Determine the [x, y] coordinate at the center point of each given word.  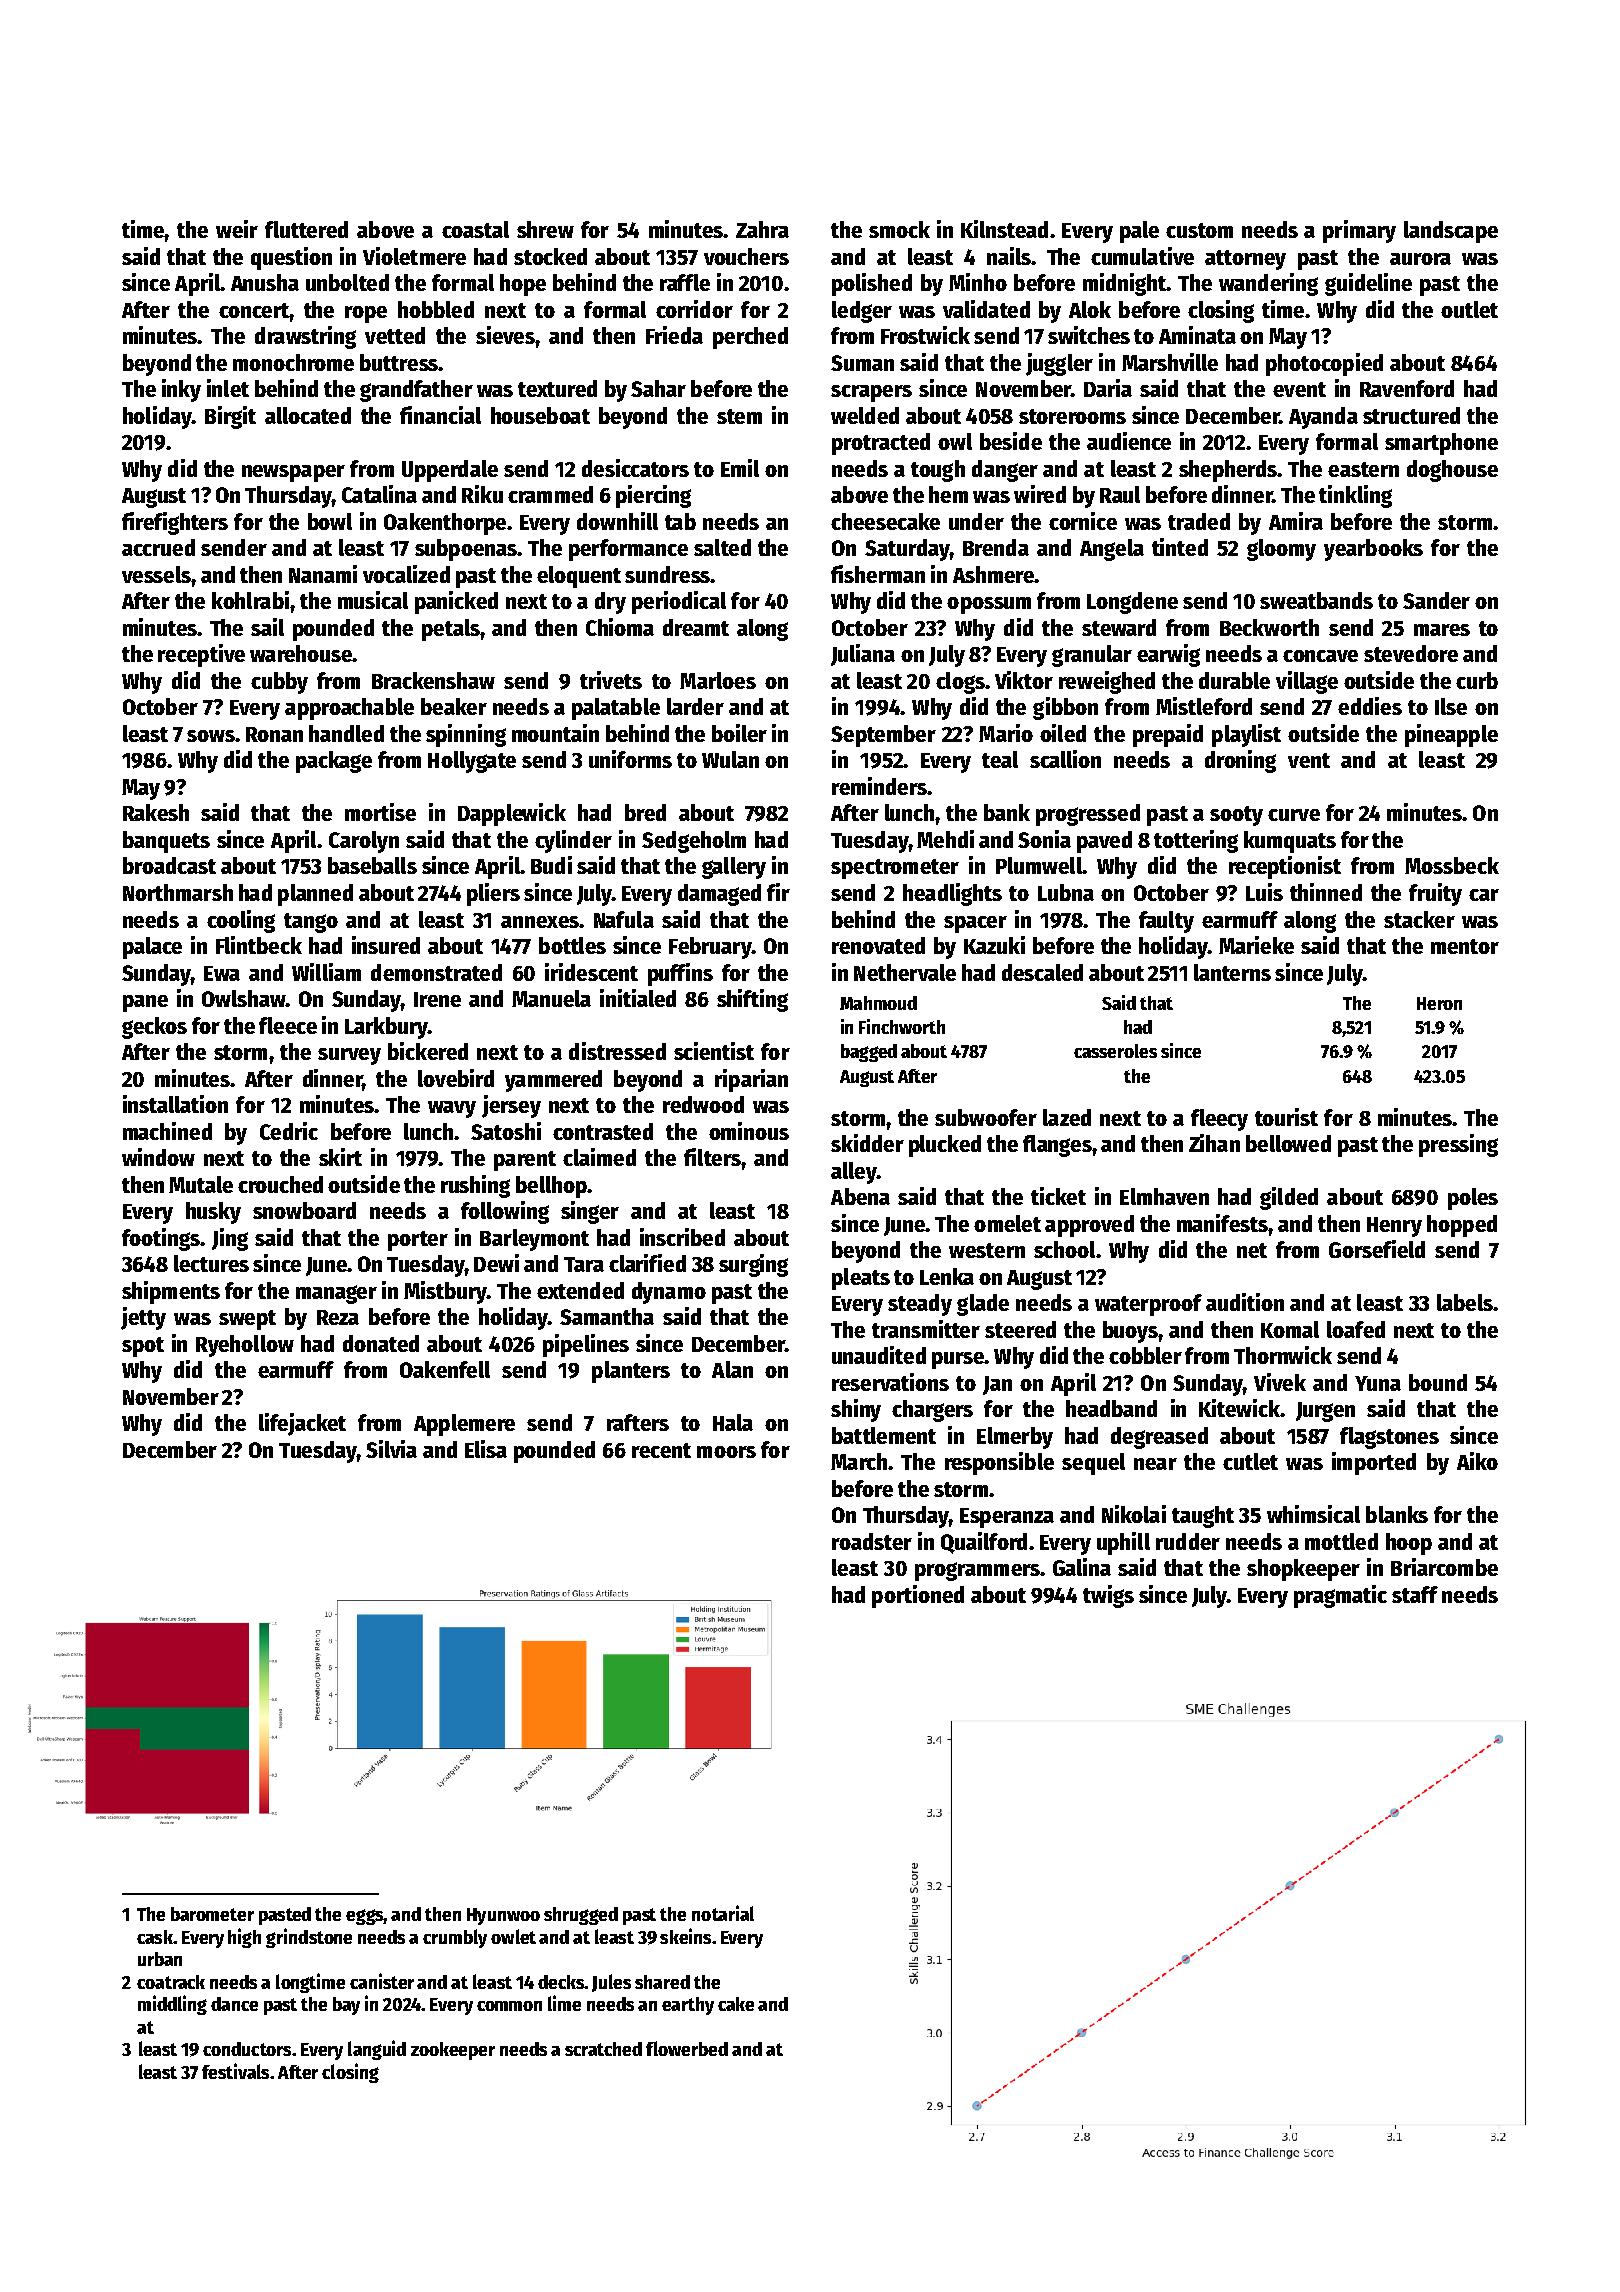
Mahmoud [878, 1003]
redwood [703, 1104]
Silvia [391, 1449]
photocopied [1324, 364]
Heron [1439, 1003]
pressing [1458, 1145]
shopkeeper [1303, 1570]
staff [1415, 1594]
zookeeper [453, 2051]
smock [899, 229]
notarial [723, 1913]
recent [661, 1450]
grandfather [416, 391]
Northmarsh [178, 892]
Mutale [201, 1184]
